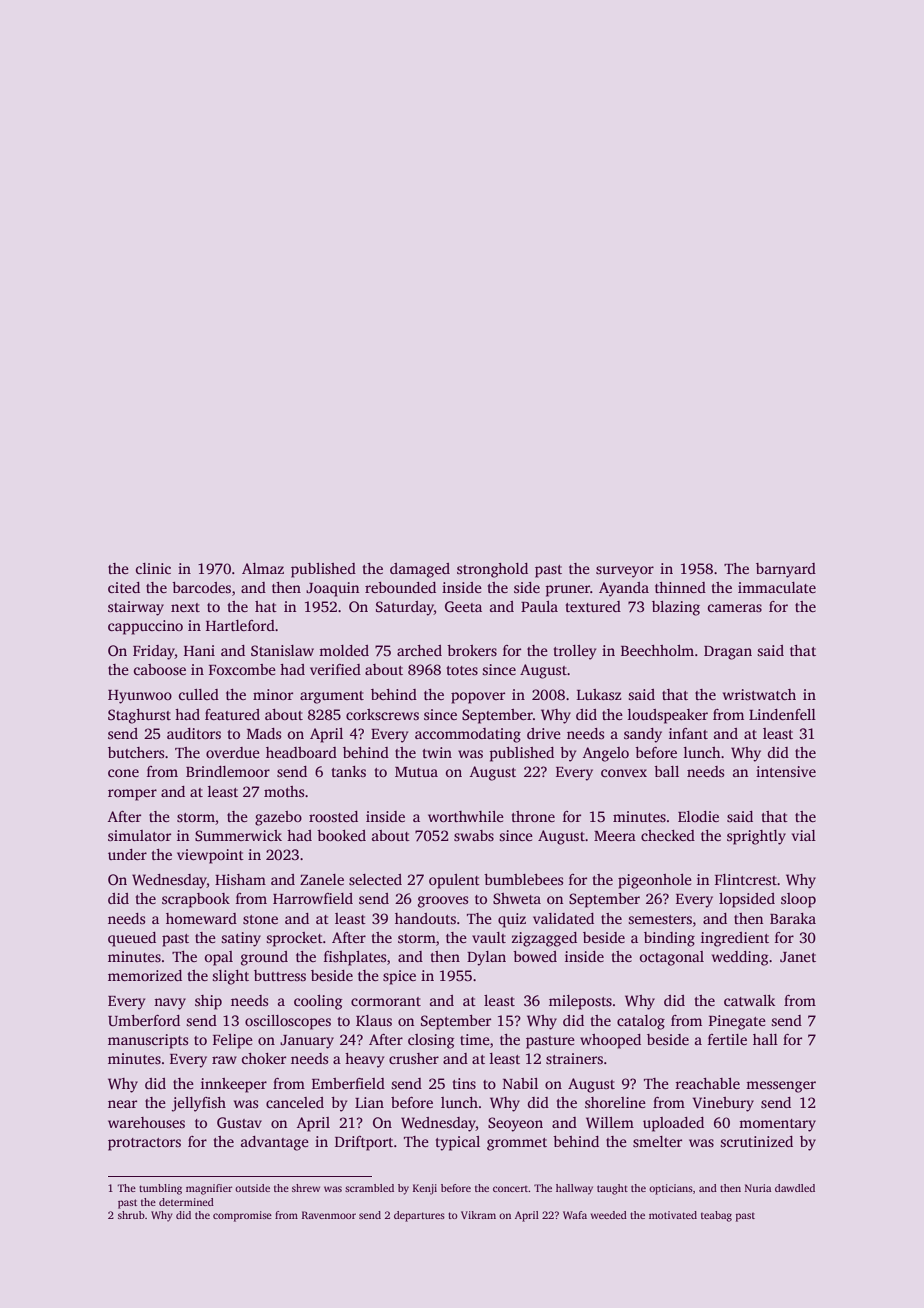 The width and height of the screenshot is (924, 1308). Describe the element at coordinates (425, 918) in the screenshot. I see `handouts` at that location.
